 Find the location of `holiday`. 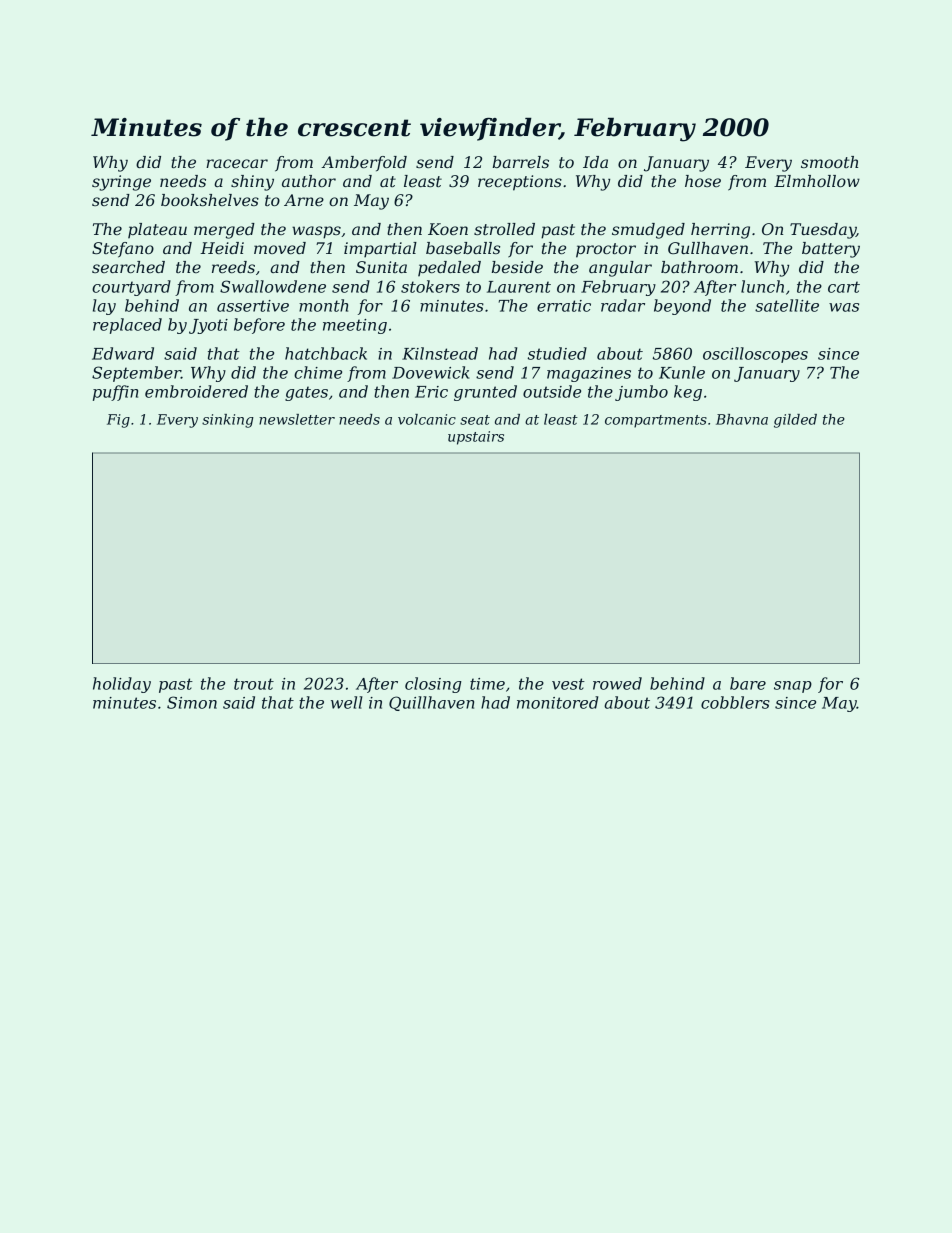

holiday is located at coordinates (122, 685).
